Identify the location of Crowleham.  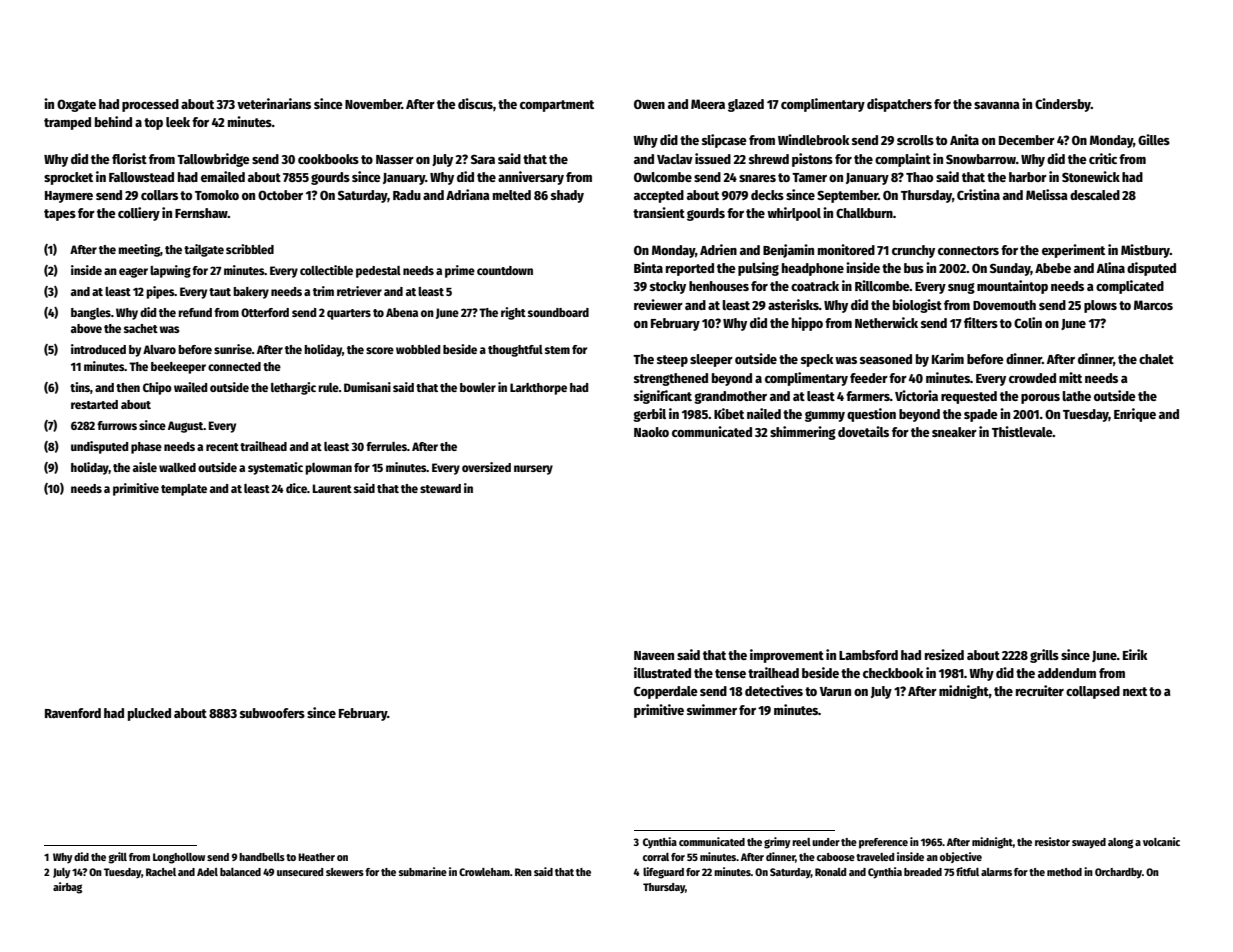
(484, 872).
